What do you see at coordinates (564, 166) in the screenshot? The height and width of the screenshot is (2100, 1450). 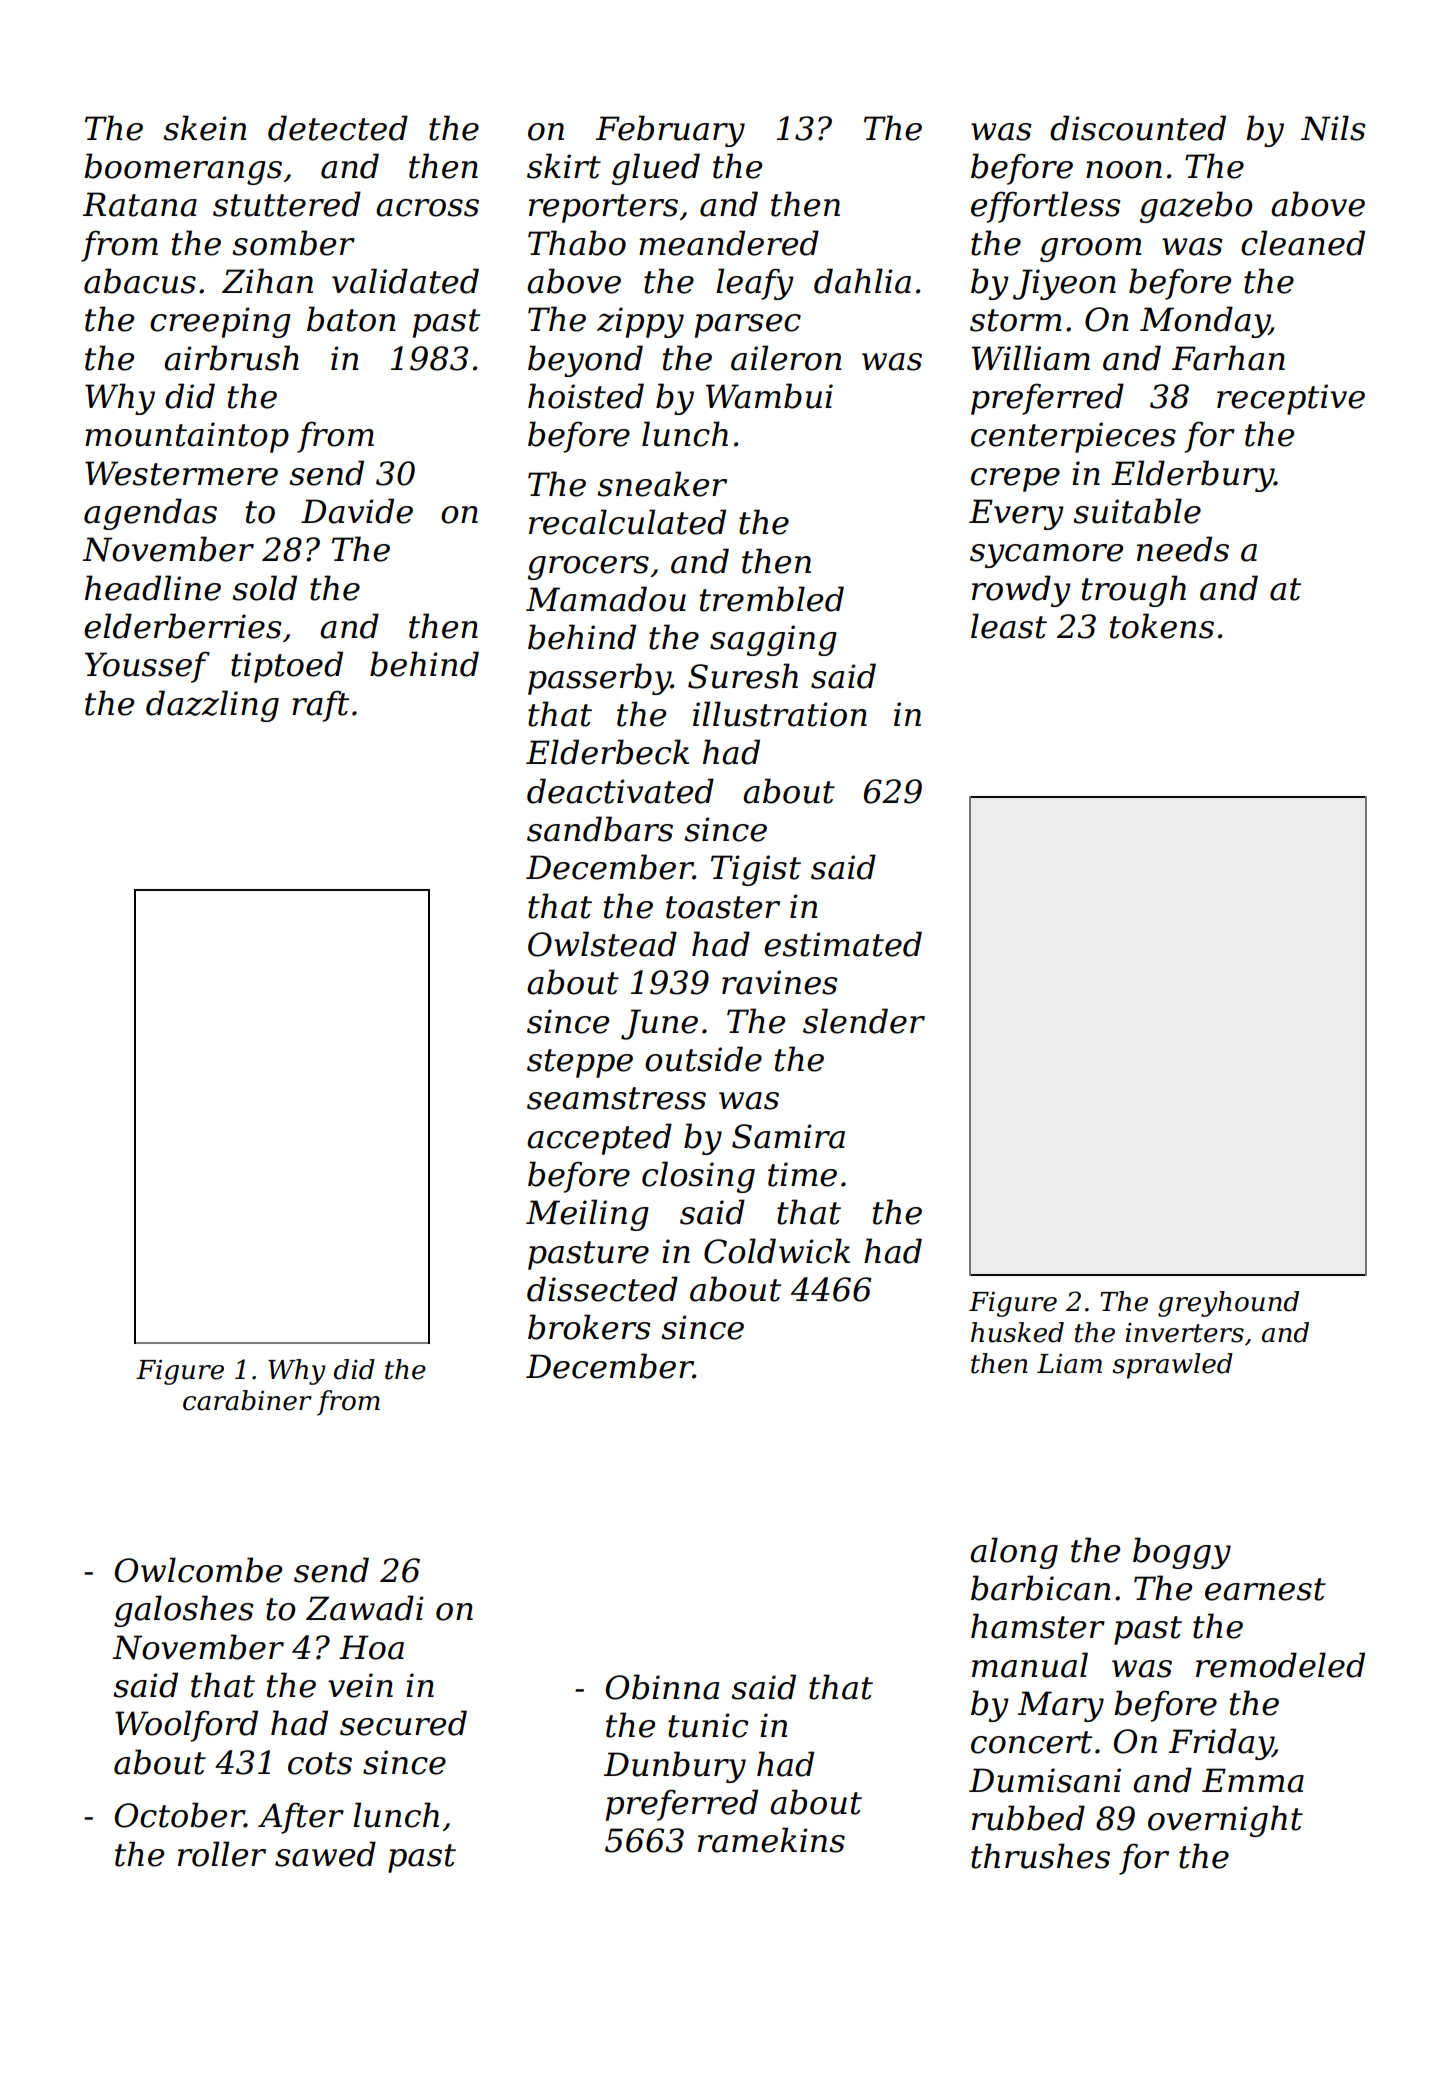 I see `skirt` at bounding box center [564, 166].
